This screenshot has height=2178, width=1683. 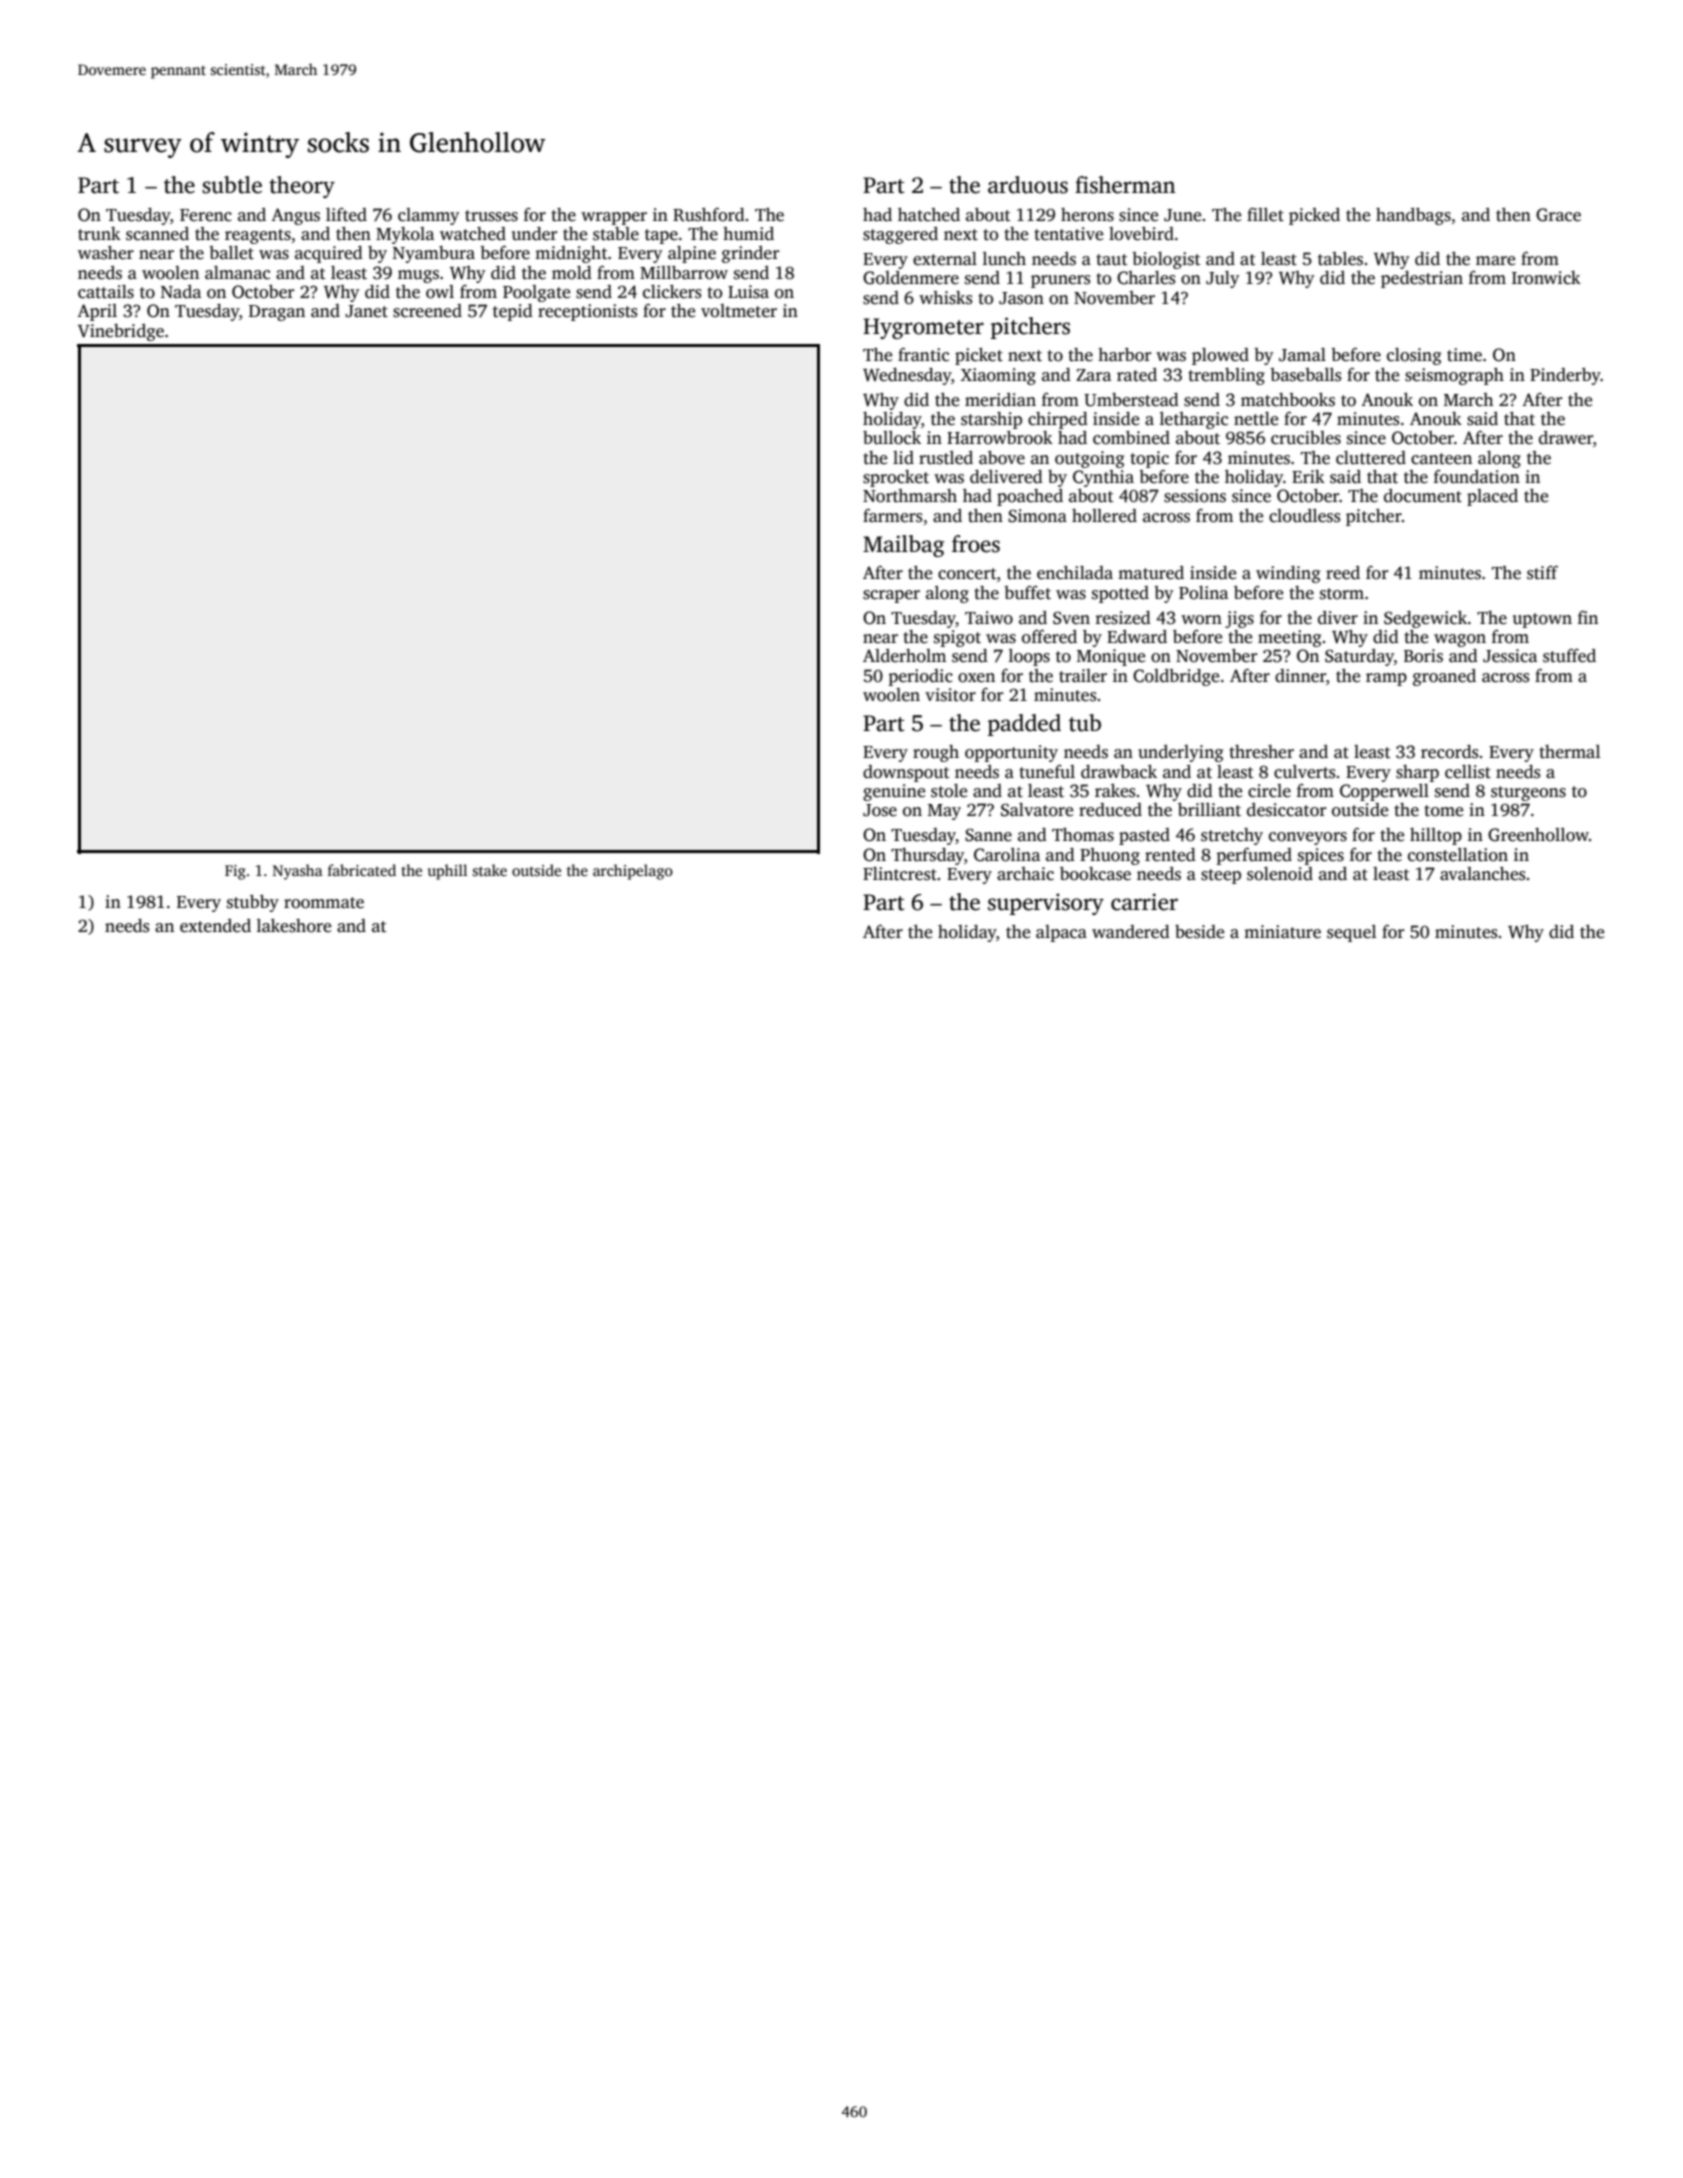 I want to click on Xiaoming, so click(x=998, y=376).
